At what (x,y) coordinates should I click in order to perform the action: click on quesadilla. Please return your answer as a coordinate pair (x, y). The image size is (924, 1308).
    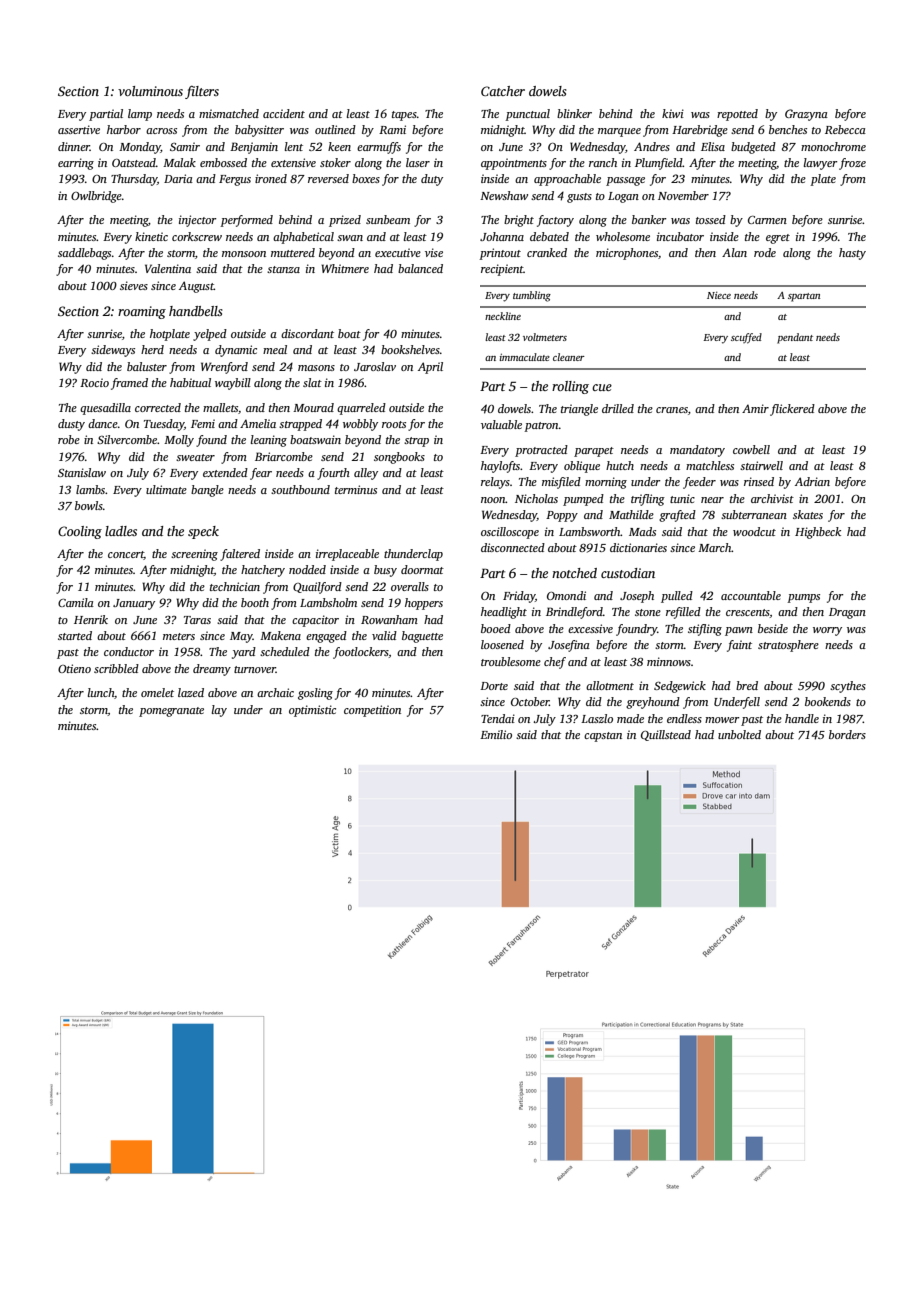
    Looking at the image, I should click on (105, 409).
